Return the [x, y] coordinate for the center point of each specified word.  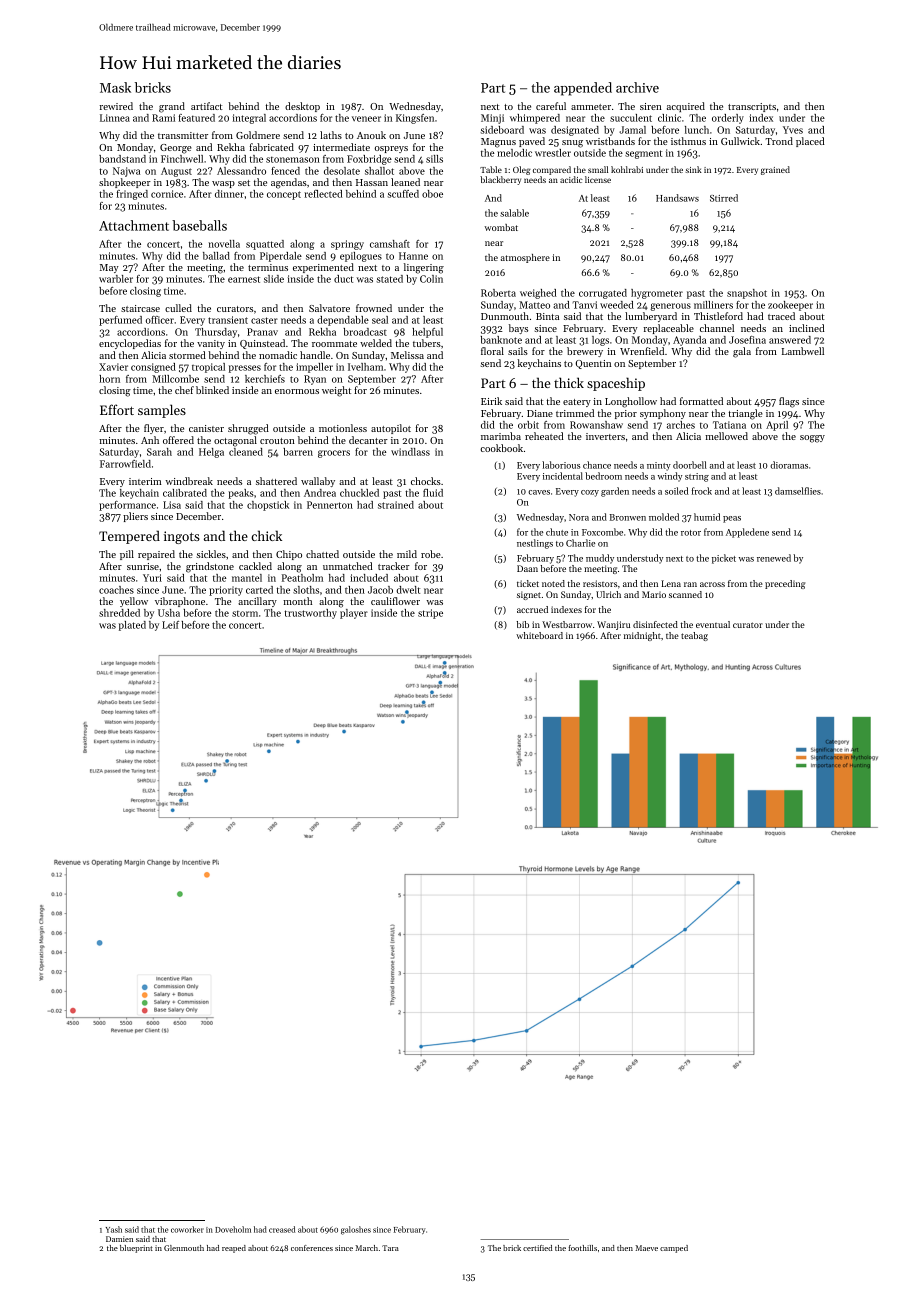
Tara [390, 1248]
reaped [234, 1249]
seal [380, 320]
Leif [170, 625]
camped [674, 1249]
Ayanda [689, 341]
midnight [642, 636]
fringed [132, 195]
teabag [694, 636]
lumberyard [651, 317]
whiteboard [539, 635]
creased [282, 1229]
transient [228, 320]
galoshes [356, 1230]
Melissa [407, 355]
